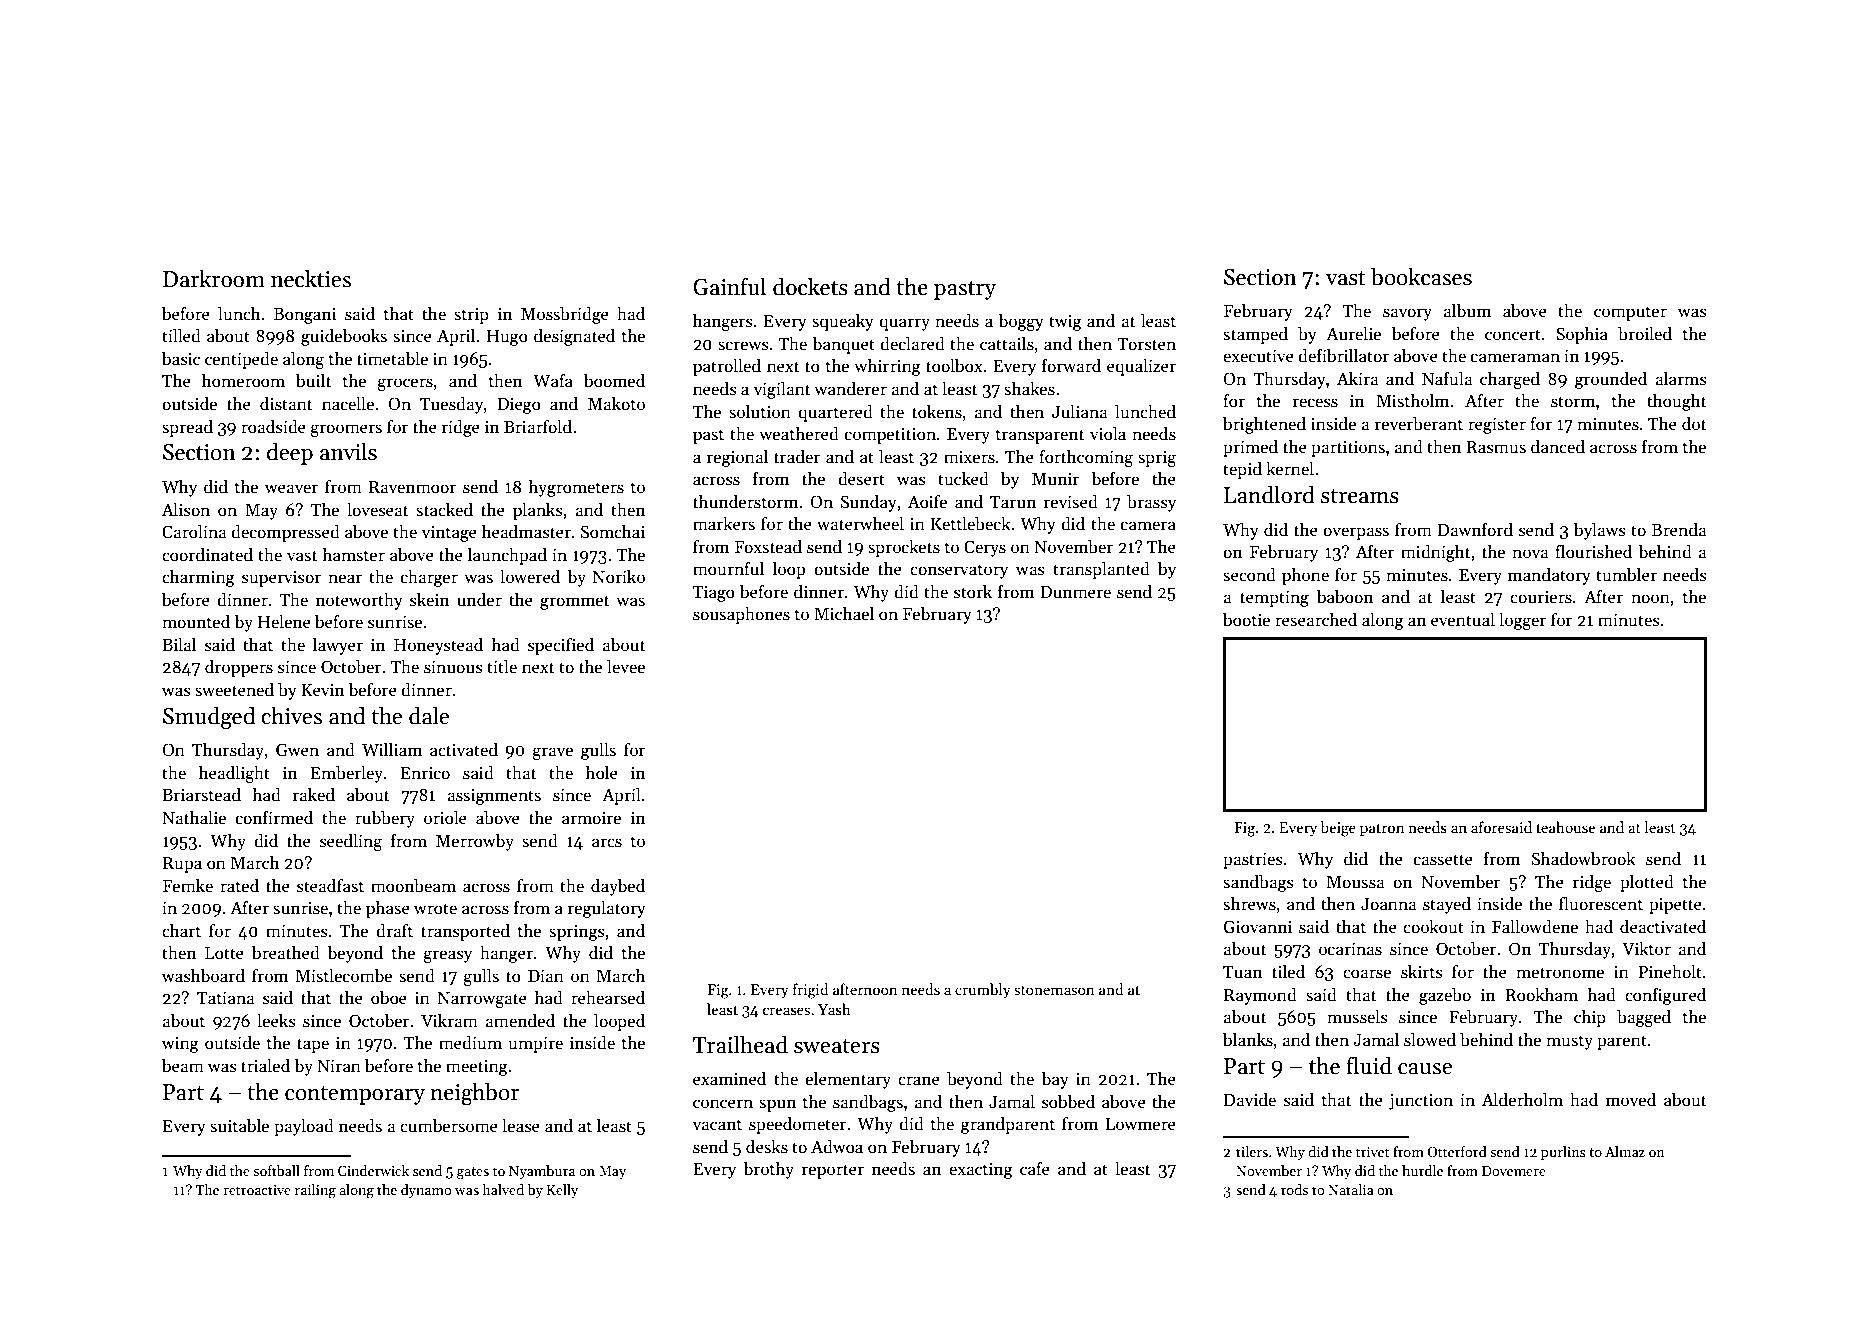 This page has height=1322, width=1869. I want to click on solution, so click(760, 412).
